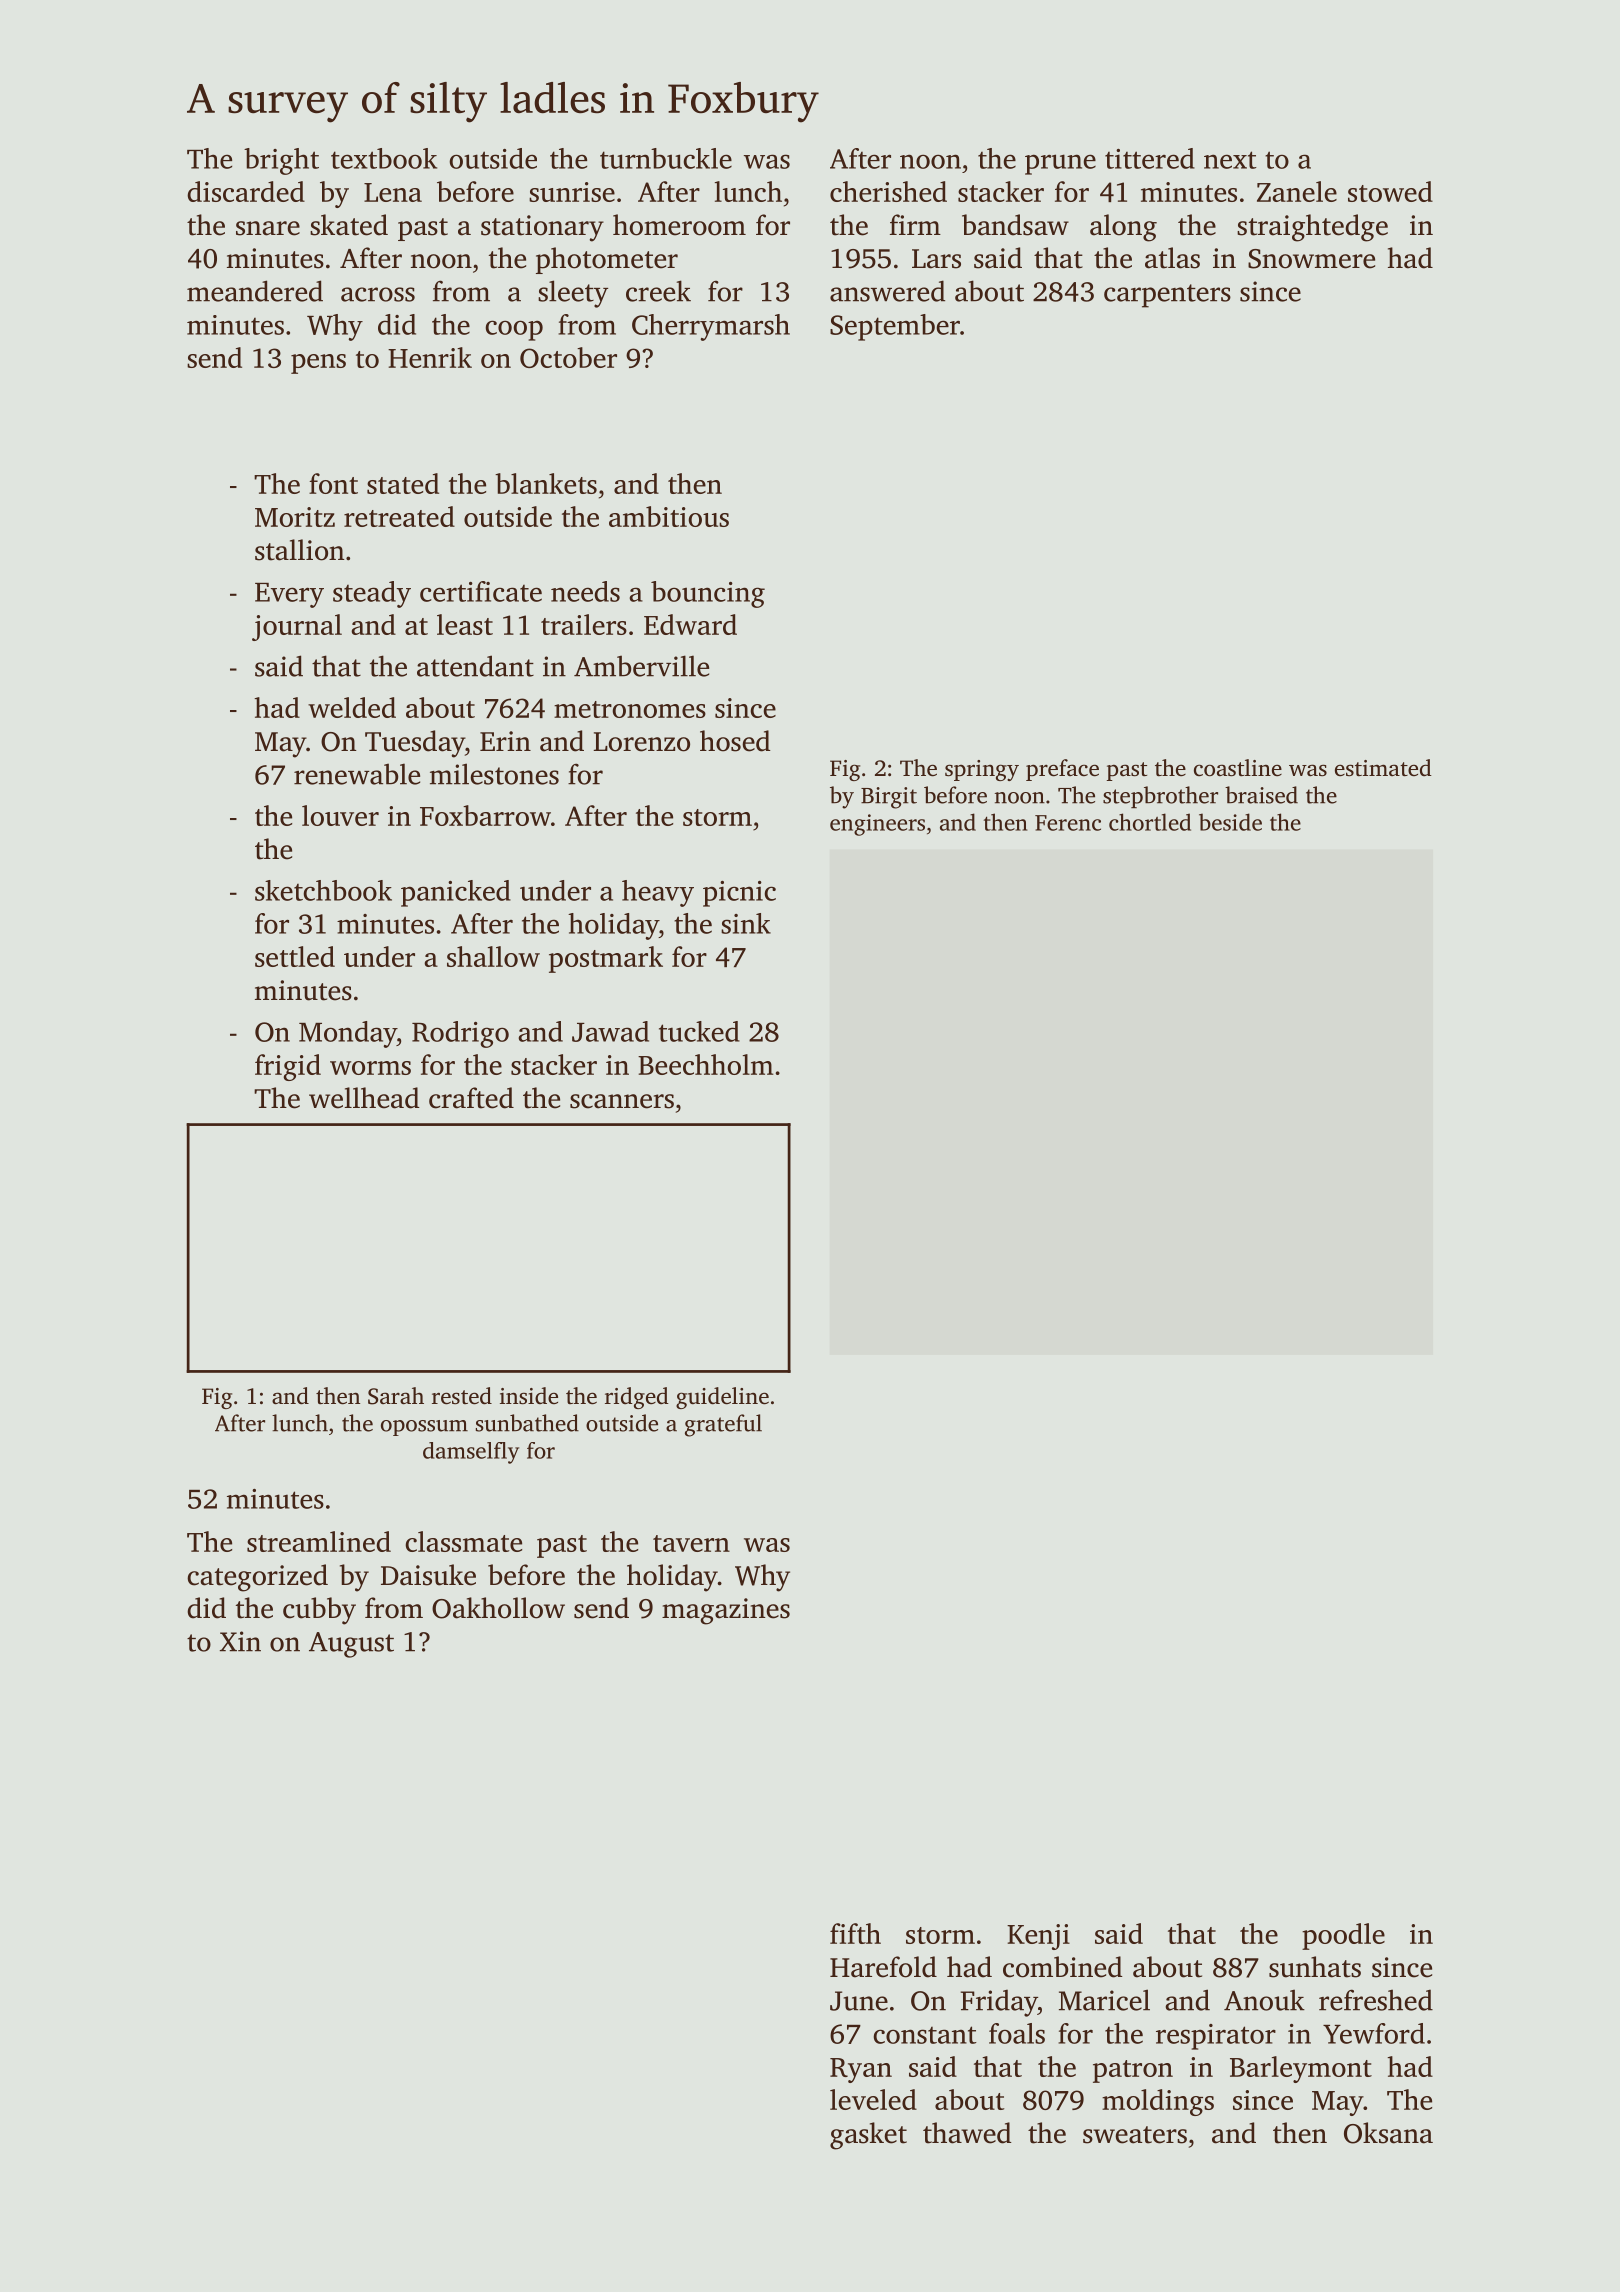  Describe the element at coordinates (726, 1611) in the screenshot. I see `magazines` at that location.
